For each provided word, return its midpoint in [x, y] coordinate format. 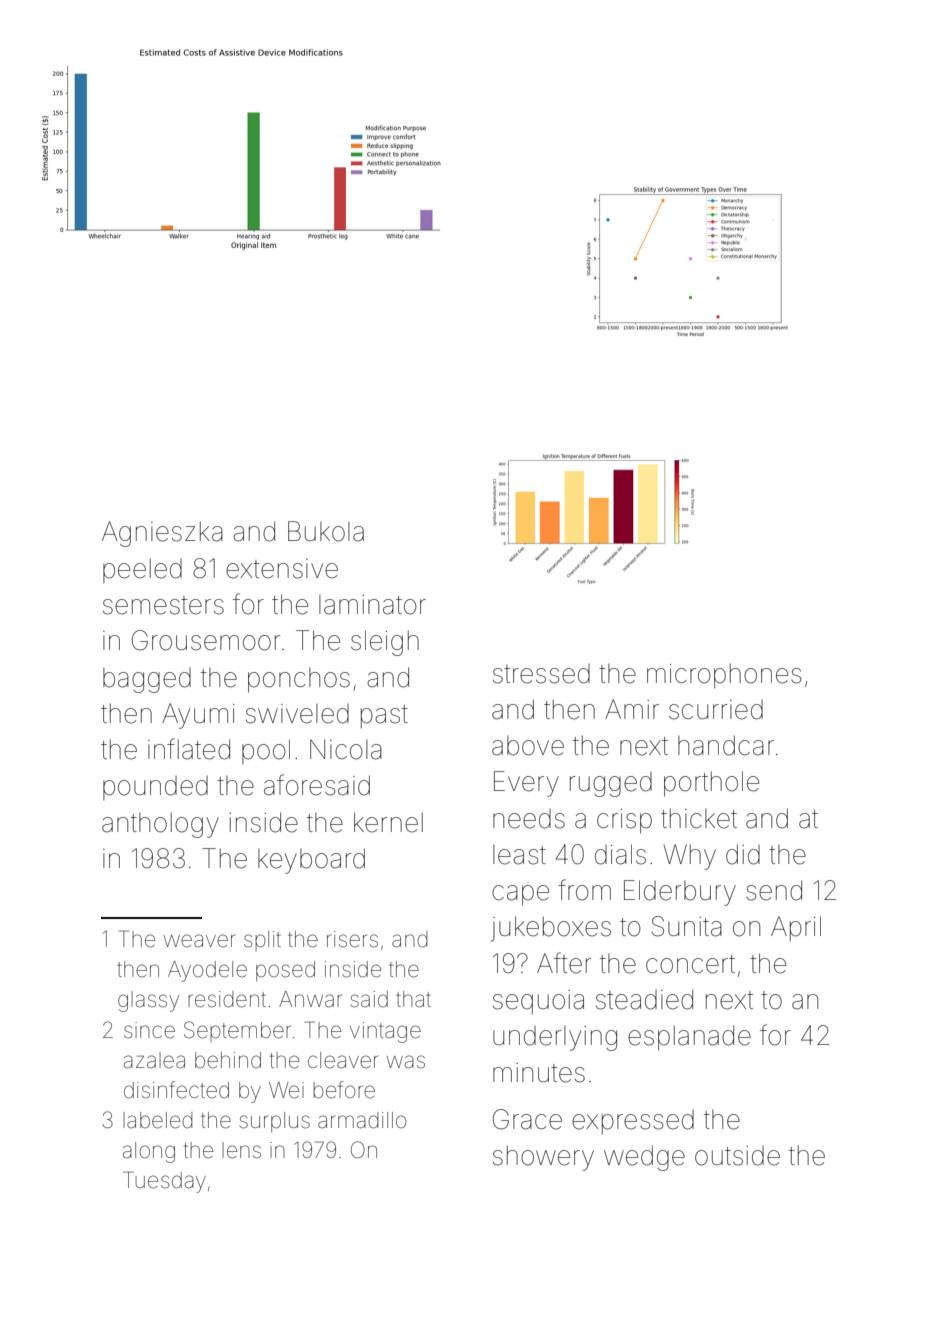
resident [227, 999]
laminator [372, 605]
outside [737, 1156]
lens [241, 1150]
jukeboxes [551, 929]
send [774, 890]
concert [690, 964]
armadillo [362, 1120]
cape [520, 895]
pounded [155, 788]
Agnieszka [162, 534]
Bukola [326, 531]
